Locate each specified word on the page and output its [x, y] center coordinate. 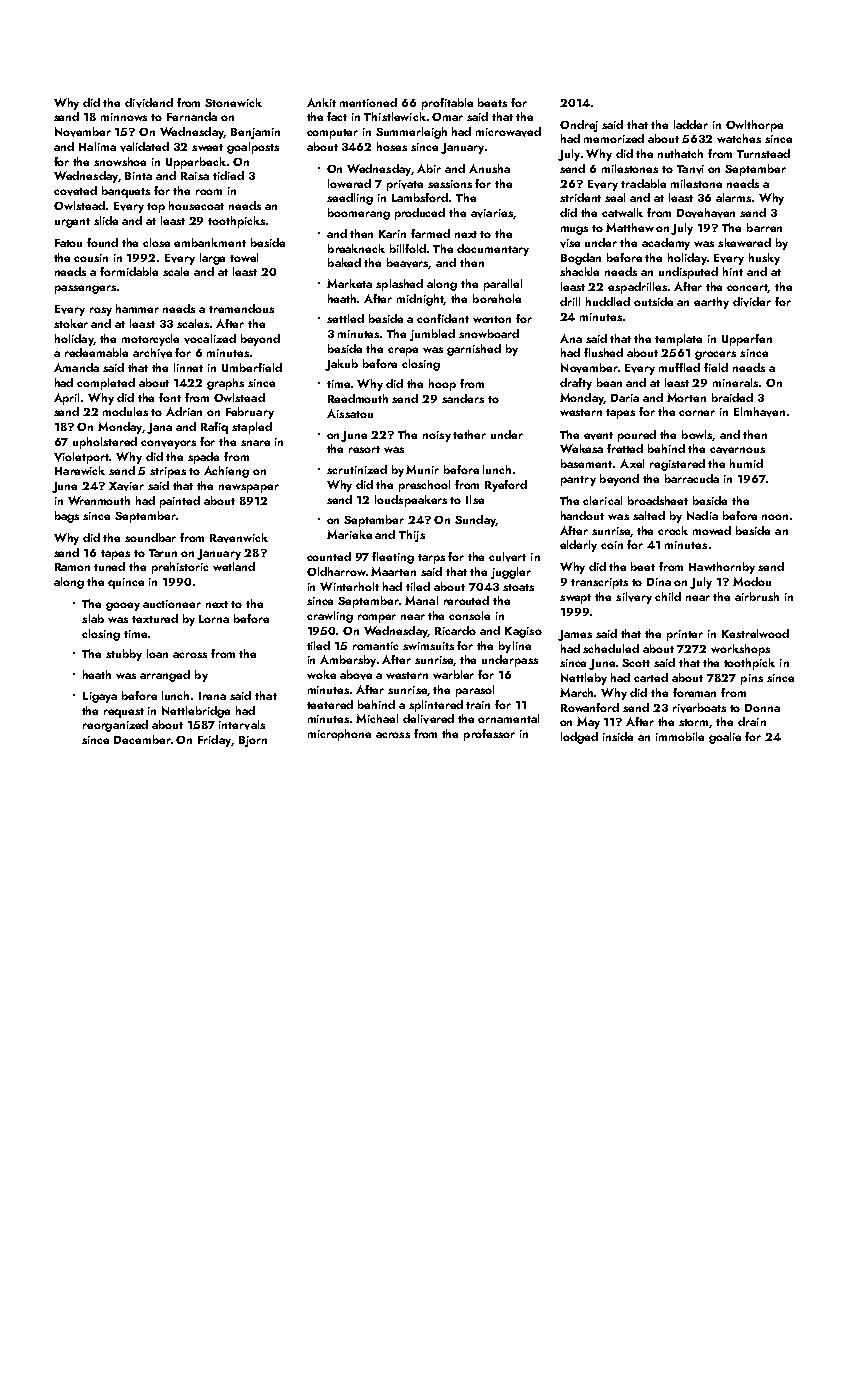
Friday [214, 741]
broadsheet [658, 500]
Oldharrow [336, 571]
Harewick [80, 470]
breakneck [356, 248]
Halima [97, 146]
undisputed [688, 273]
